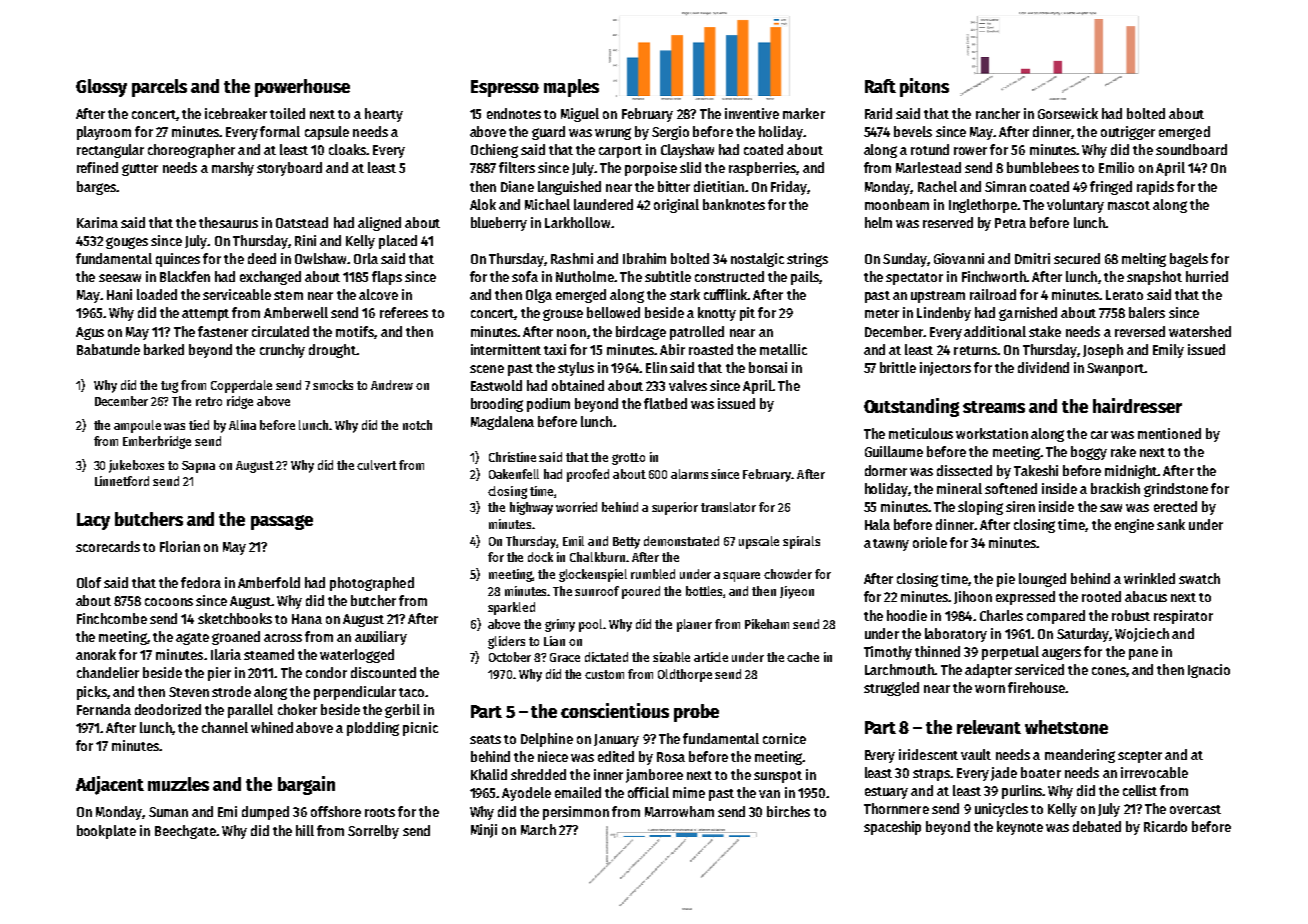 This image has height=924, width=1308. Describe the element at coordinates (302, 88) in the image. I see `powerhouse` at that location.
